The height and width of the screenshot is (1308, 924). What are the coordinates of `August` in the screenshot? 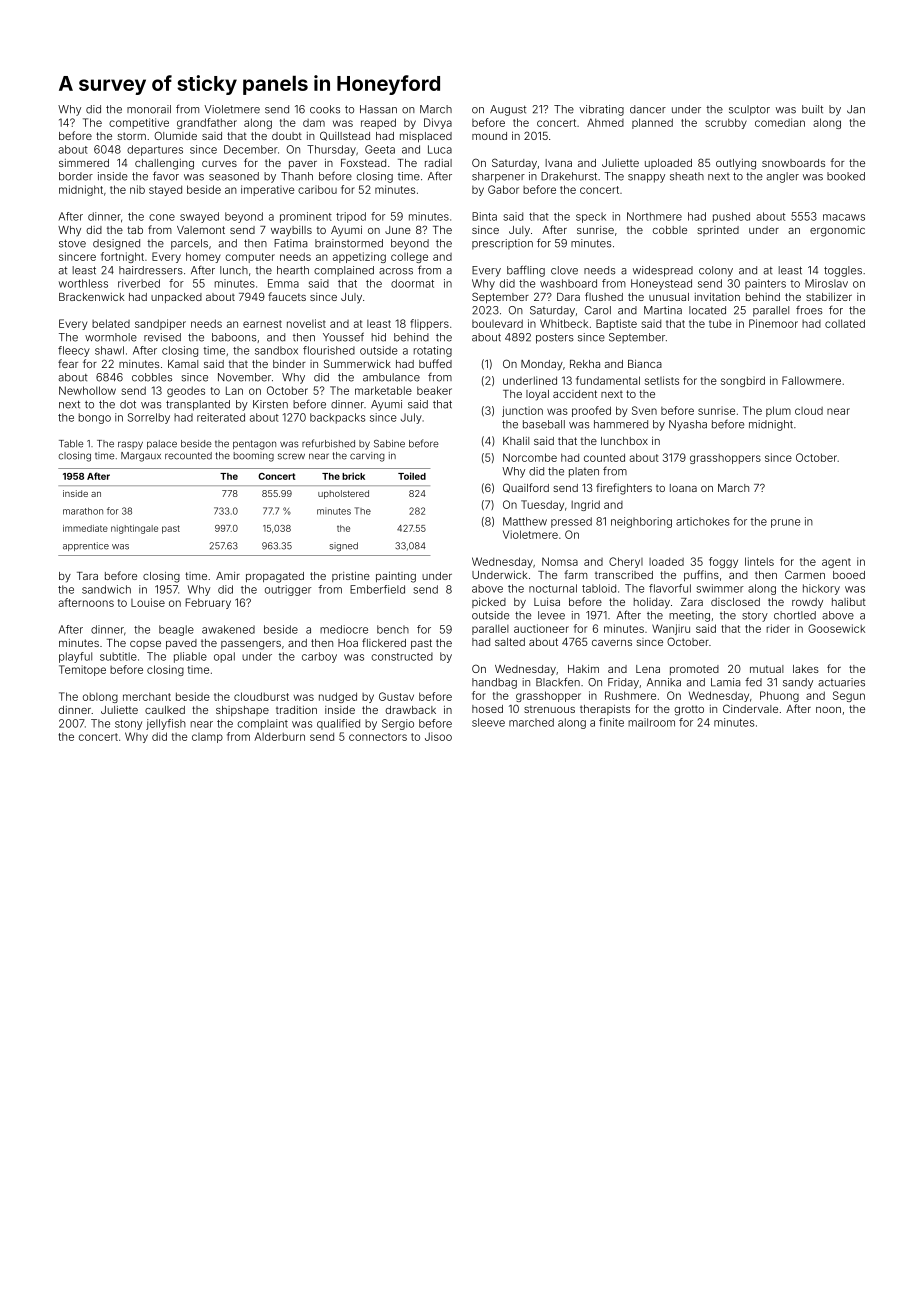 It's located at (508, 110).
